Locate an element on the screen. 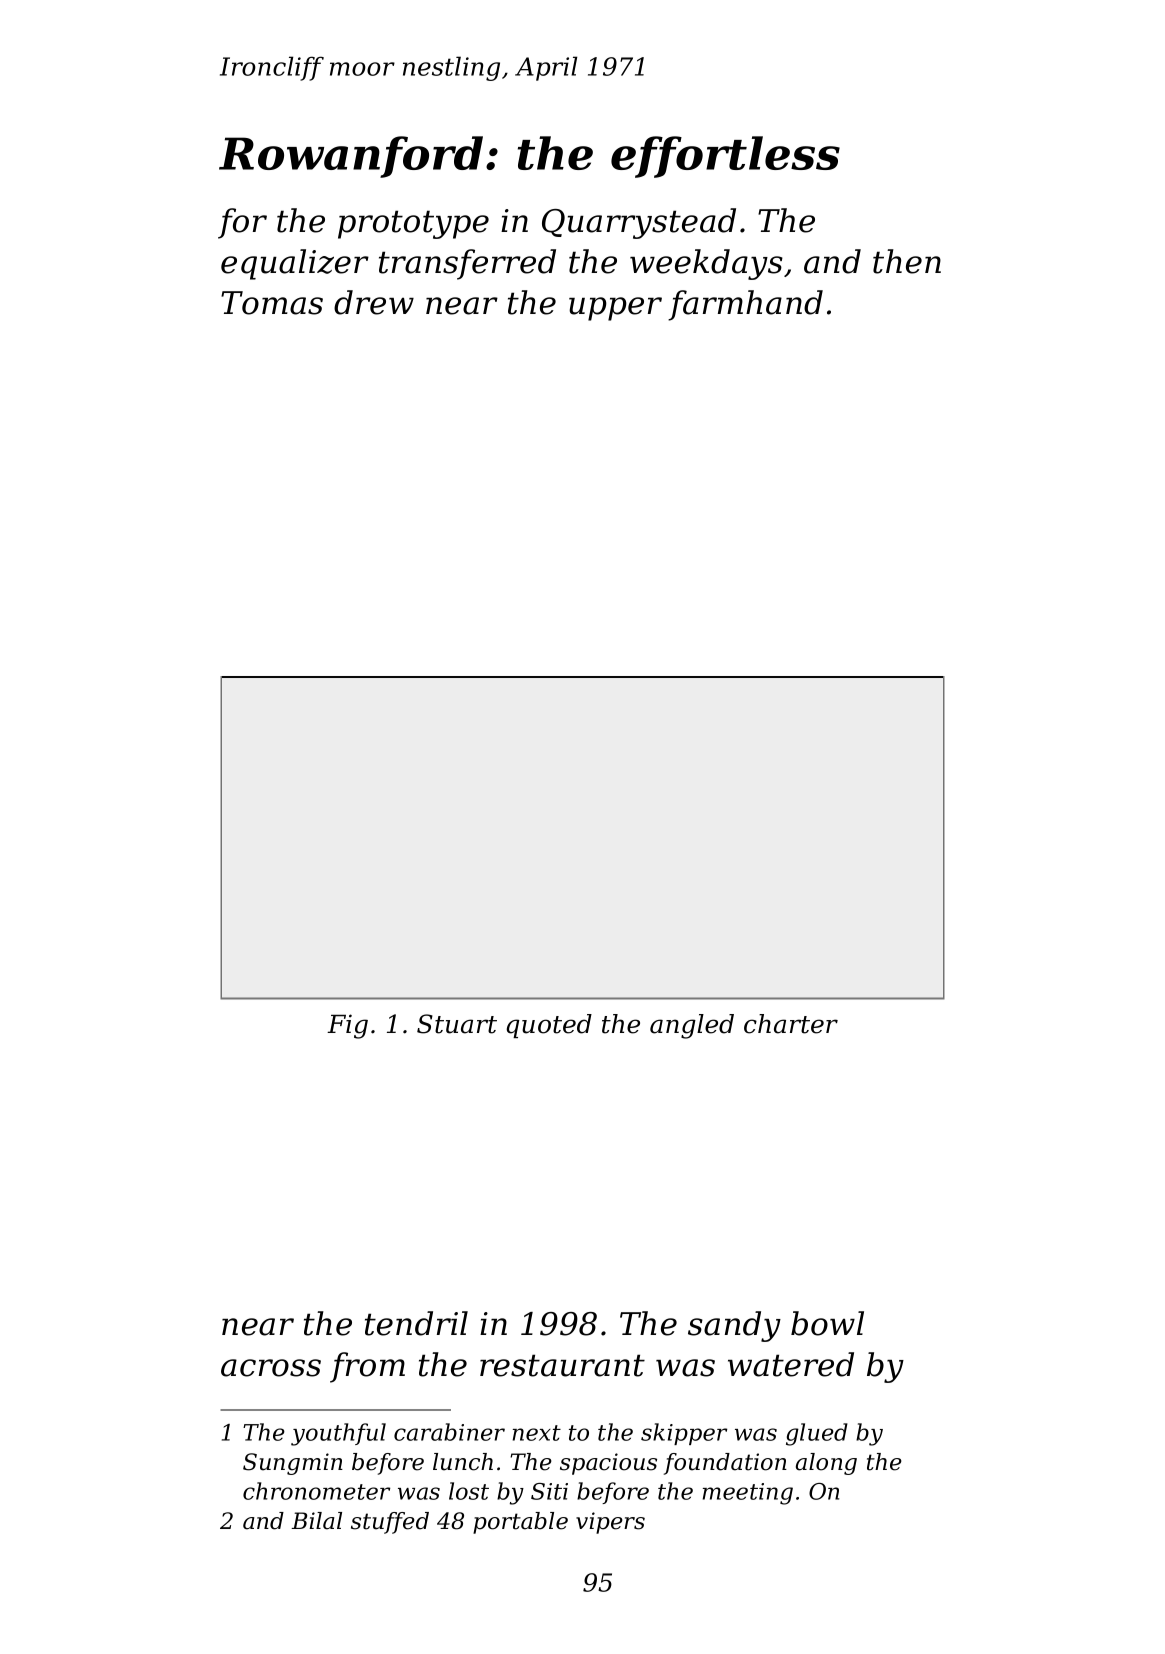 Image resolution: width=1165 pixels, height=1654 pixels. sandy is located at coordinates (734, 1326).
